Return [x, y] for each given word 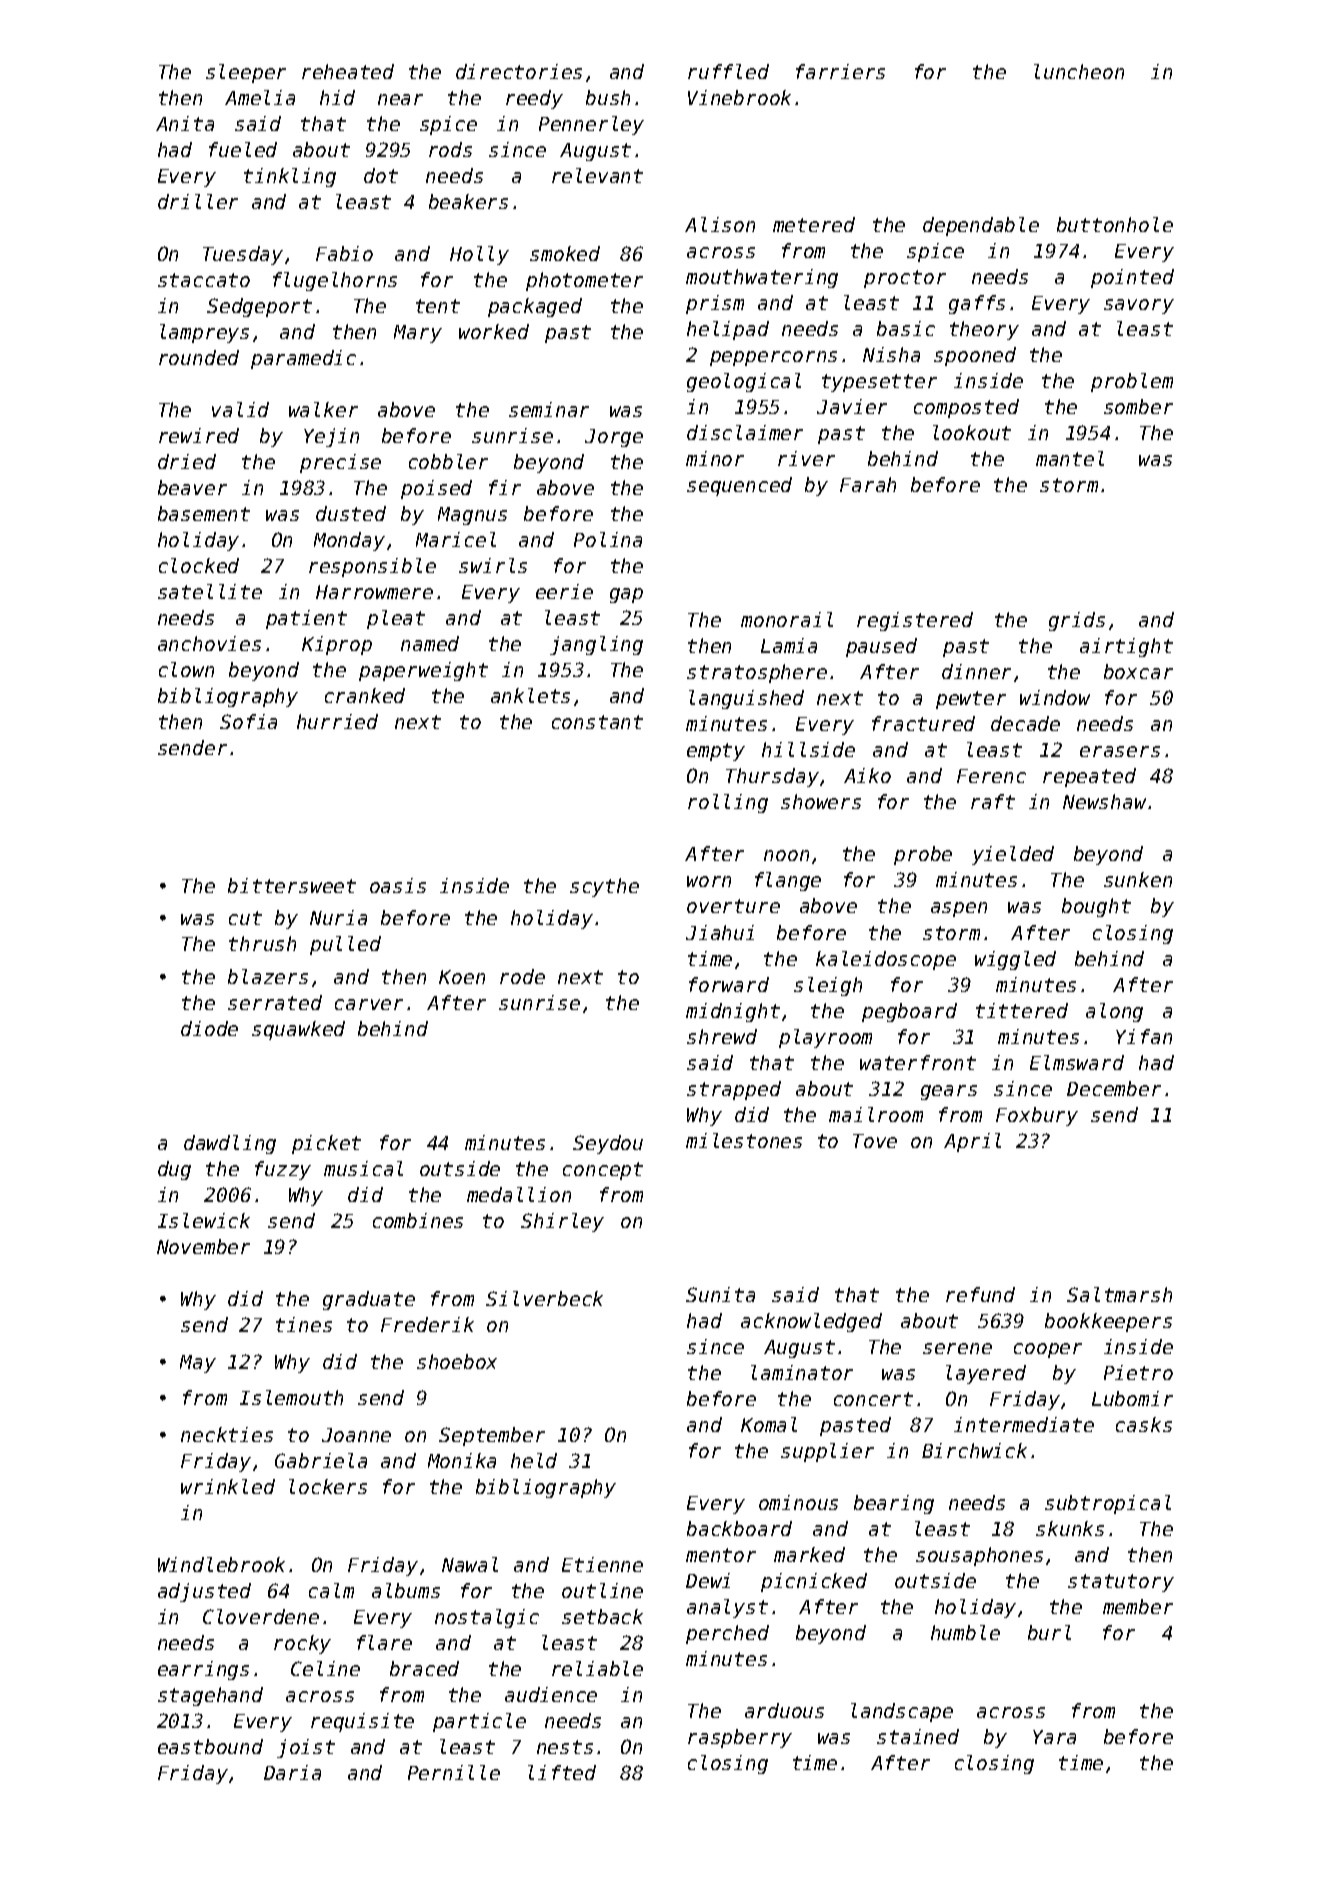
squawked [298, 1030]
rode [522, 976]
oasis [398, 885]
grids [1077, 621]
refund [980, 1294]
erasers [1120, 751]
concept [603, 1171]
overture [733, 906]
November [203, 1246]
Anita [185, 123]
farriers [840, 71]
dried [187, 461]
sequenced [739, 486]
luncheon [1079, 71]
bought [1096, 907]
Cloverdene [261, 1616]
